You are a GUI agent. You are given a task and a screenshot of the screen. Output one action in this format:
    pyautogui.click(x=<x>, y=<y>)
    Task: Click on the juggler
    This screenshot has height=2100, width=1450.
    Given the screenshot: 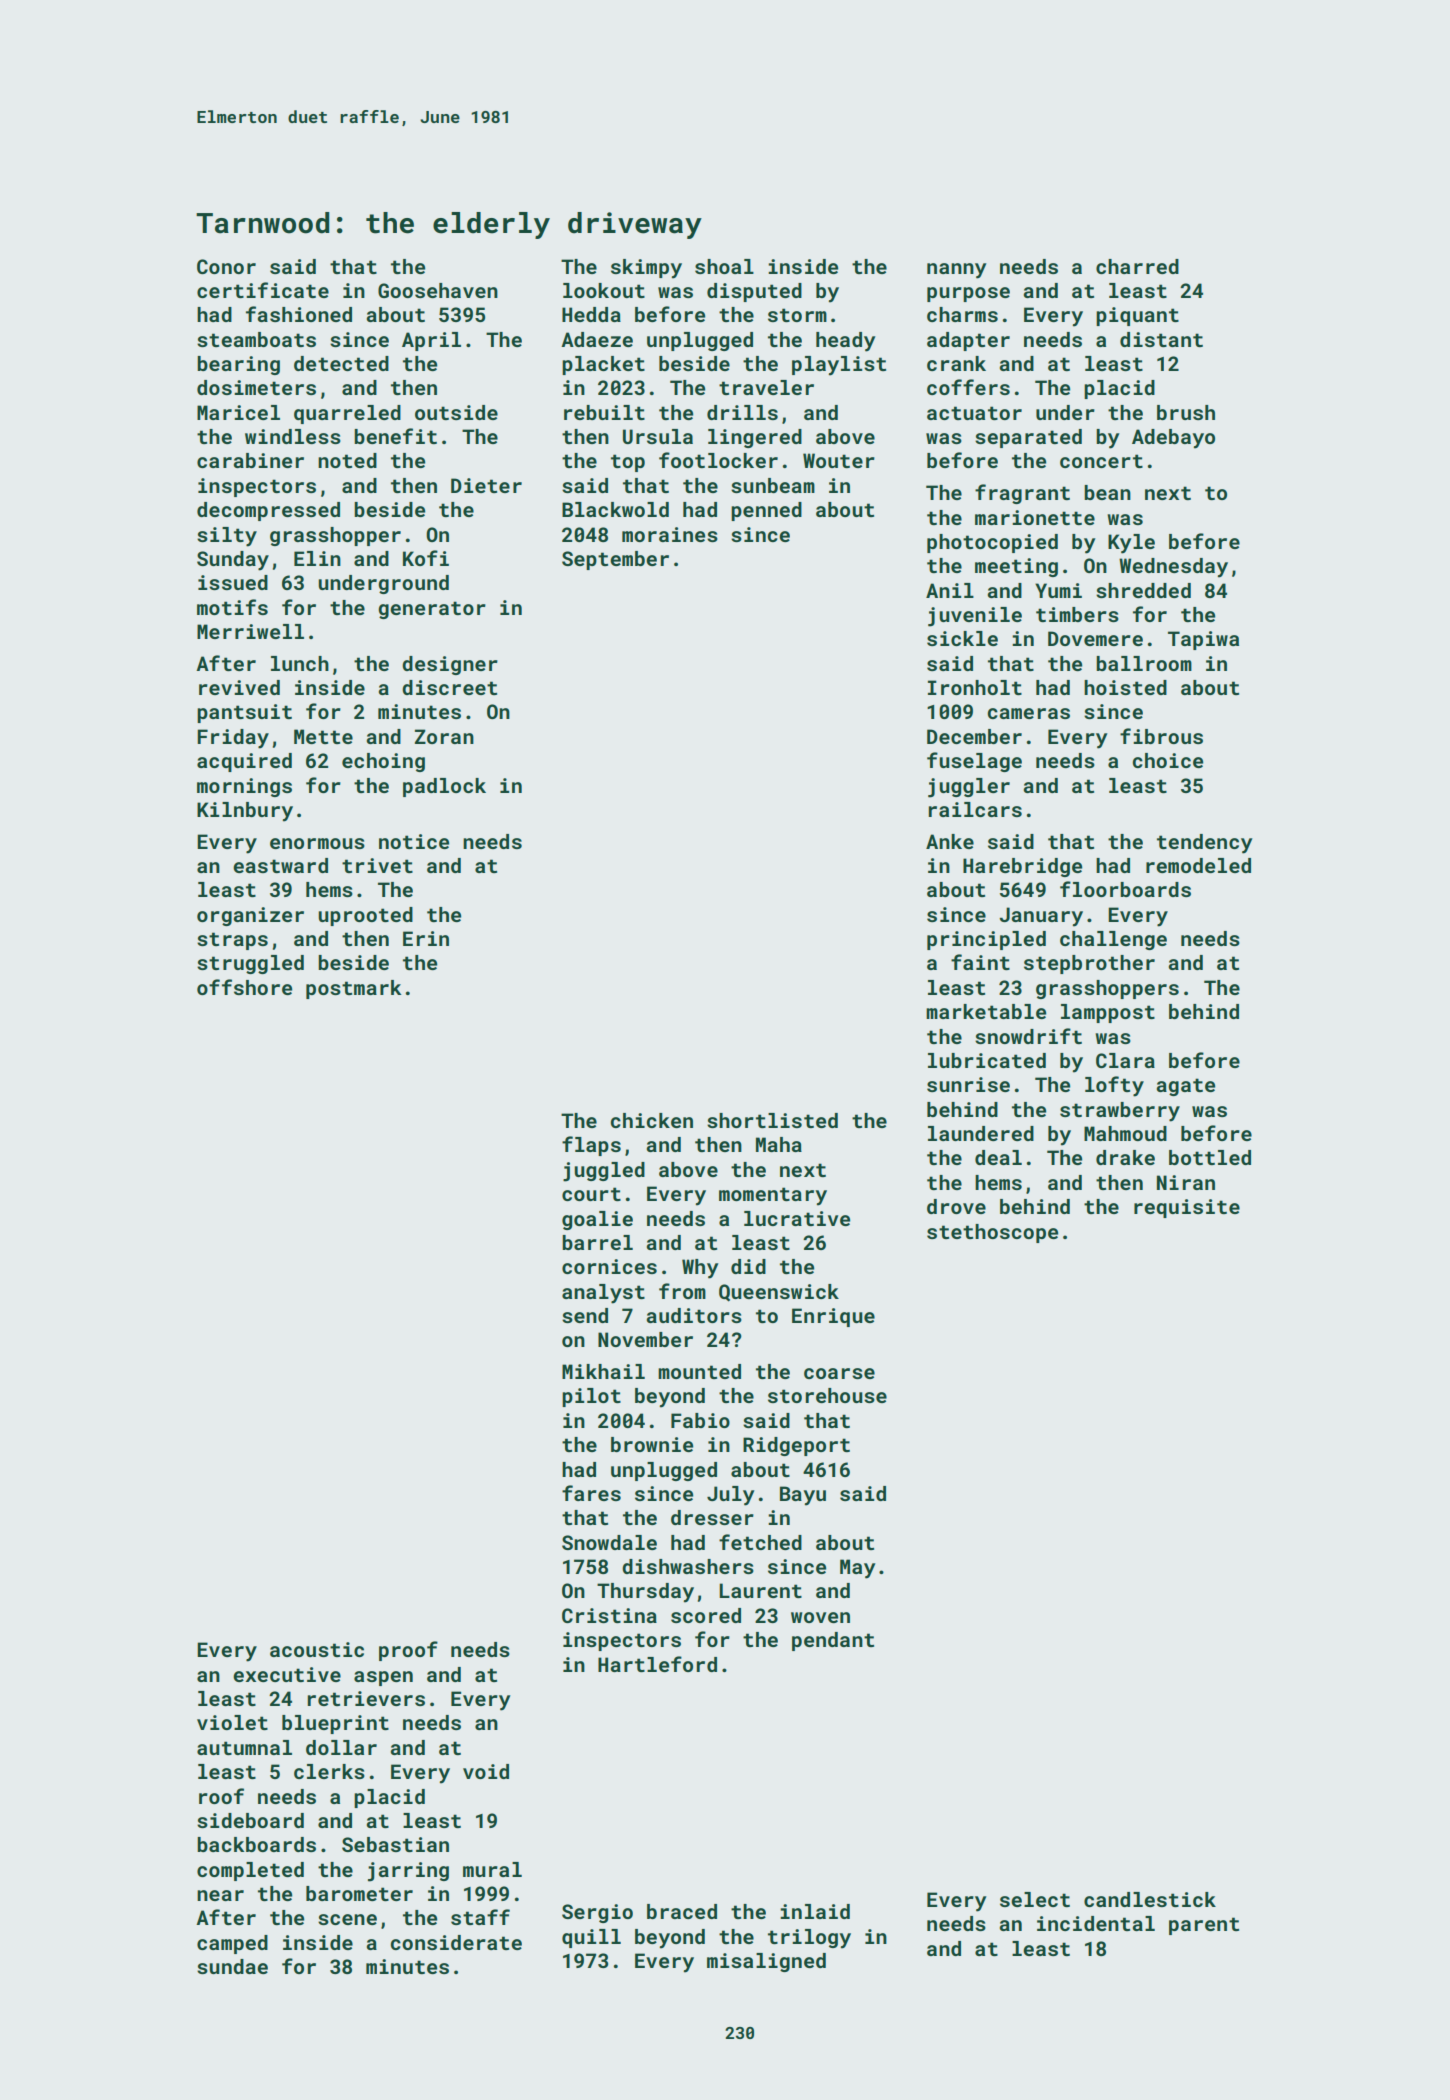 What is the action you would take?
    pyautogui.click(x=969, y=788)
